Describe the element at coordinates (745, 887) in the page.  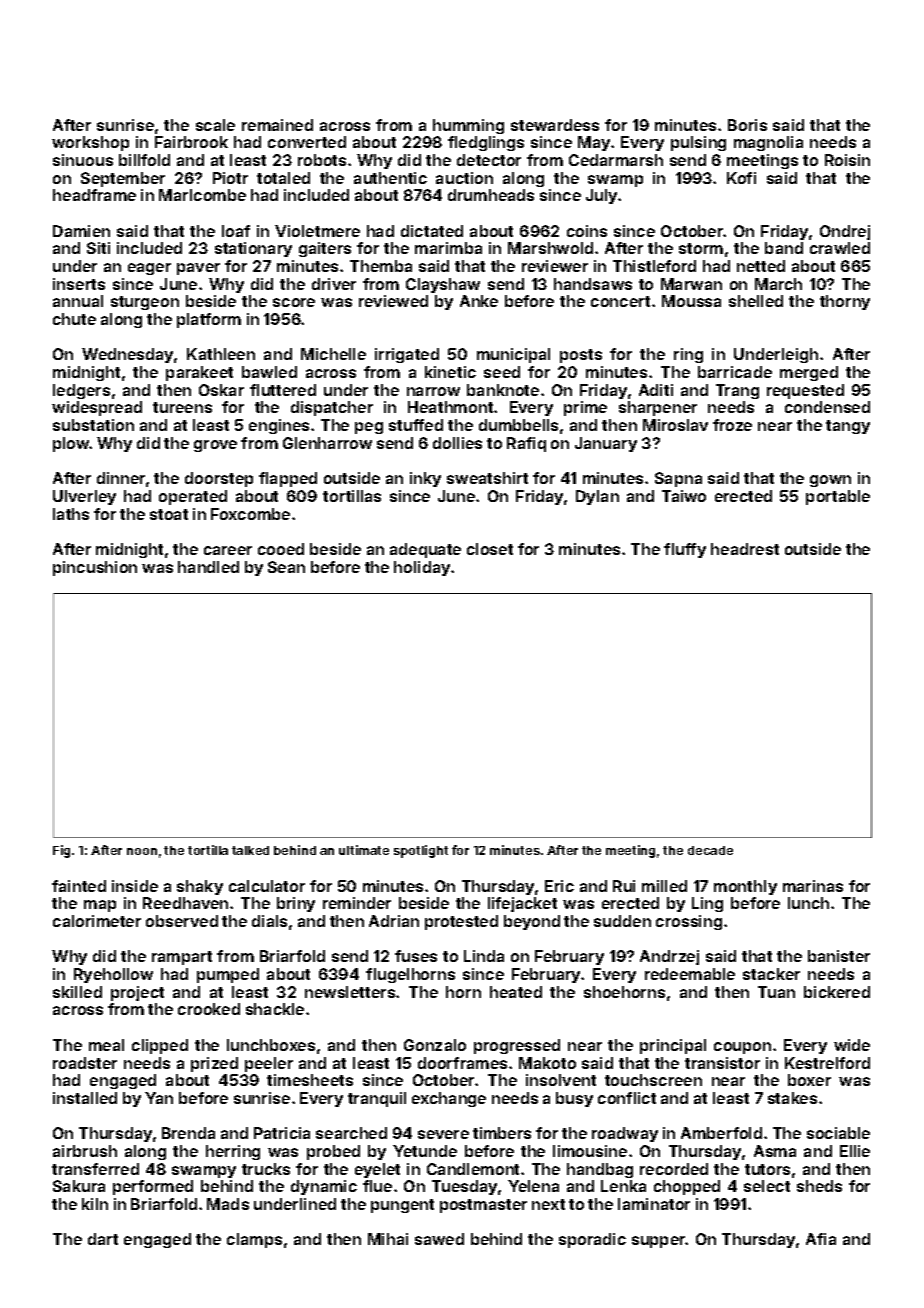
I see `monthly` at that location.
